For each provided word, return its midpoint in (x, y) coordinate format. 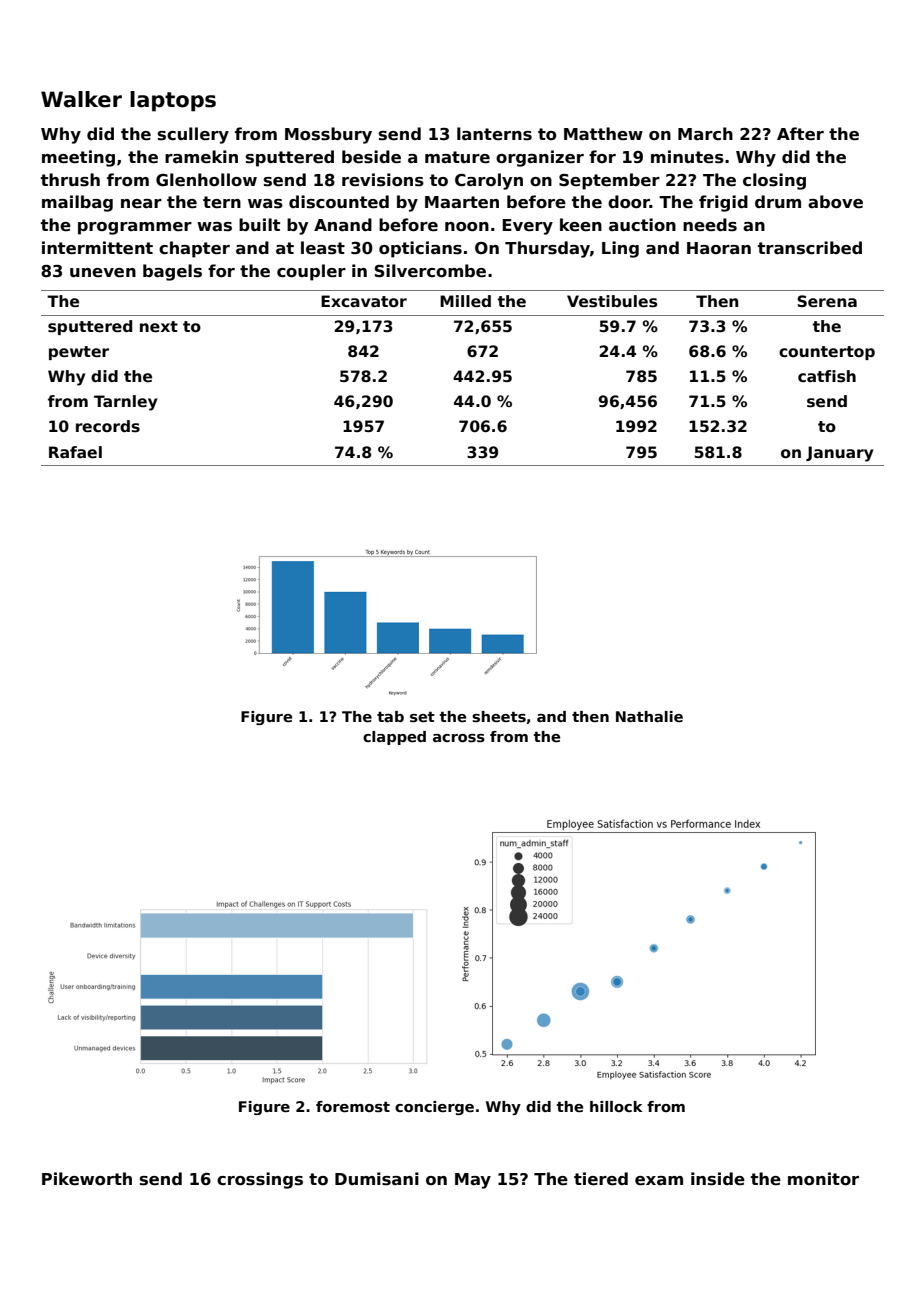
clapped (394, 738)
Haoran (719, 248)
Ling (620, 249)
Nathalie (649, 716)
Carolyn (489, 181)
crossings (260, 1180)
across (459, 738)
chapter (194, 249)
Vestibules (612, 301)
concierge (434, 1108)
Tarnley (125, 403)
